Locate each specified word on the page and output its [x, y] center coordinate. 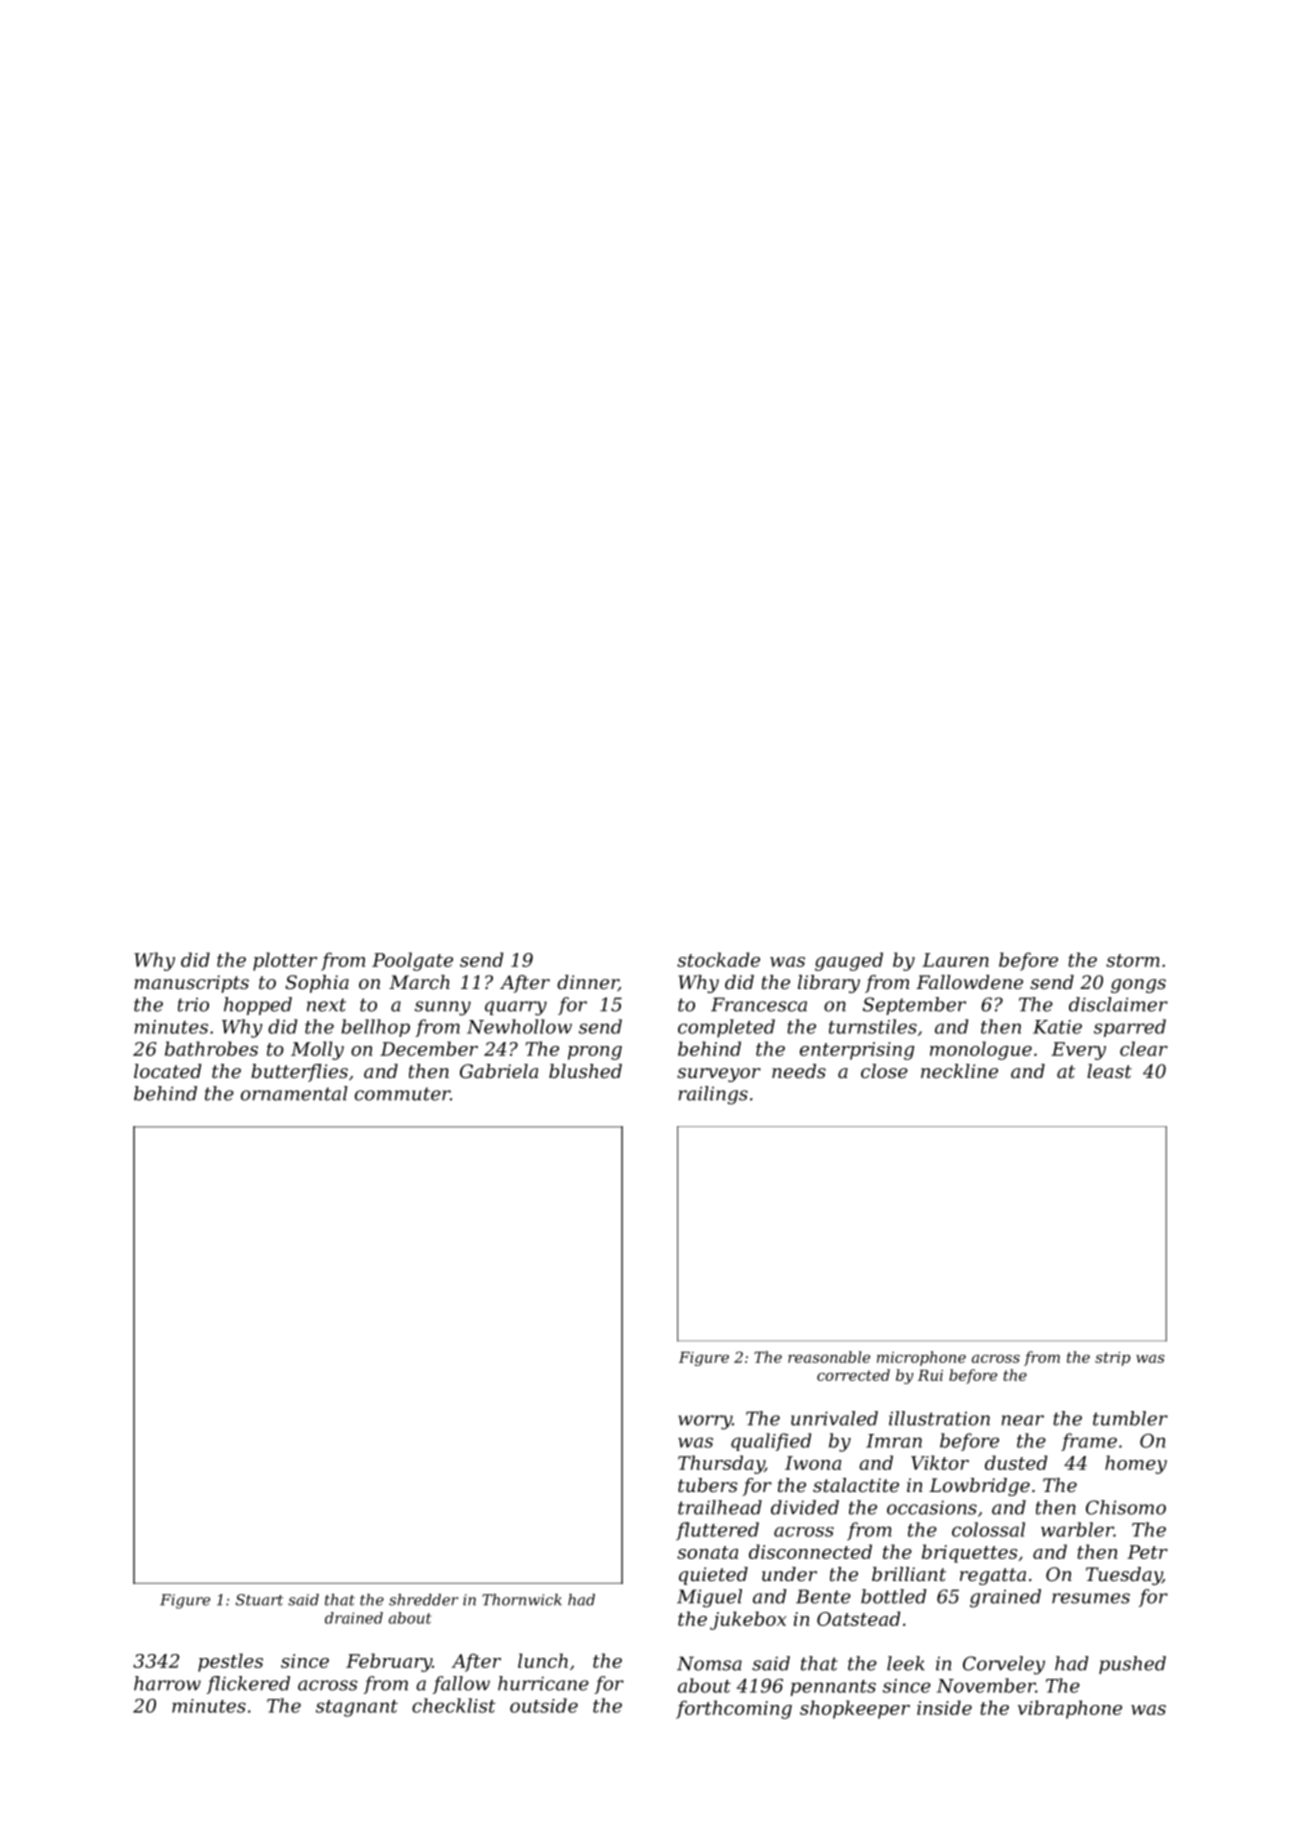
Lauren [955, 960]
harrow [167, 1683]
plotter [285, 961]
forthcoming [734, 1709]
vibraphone [1070, 1709]
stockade [718, 959]
